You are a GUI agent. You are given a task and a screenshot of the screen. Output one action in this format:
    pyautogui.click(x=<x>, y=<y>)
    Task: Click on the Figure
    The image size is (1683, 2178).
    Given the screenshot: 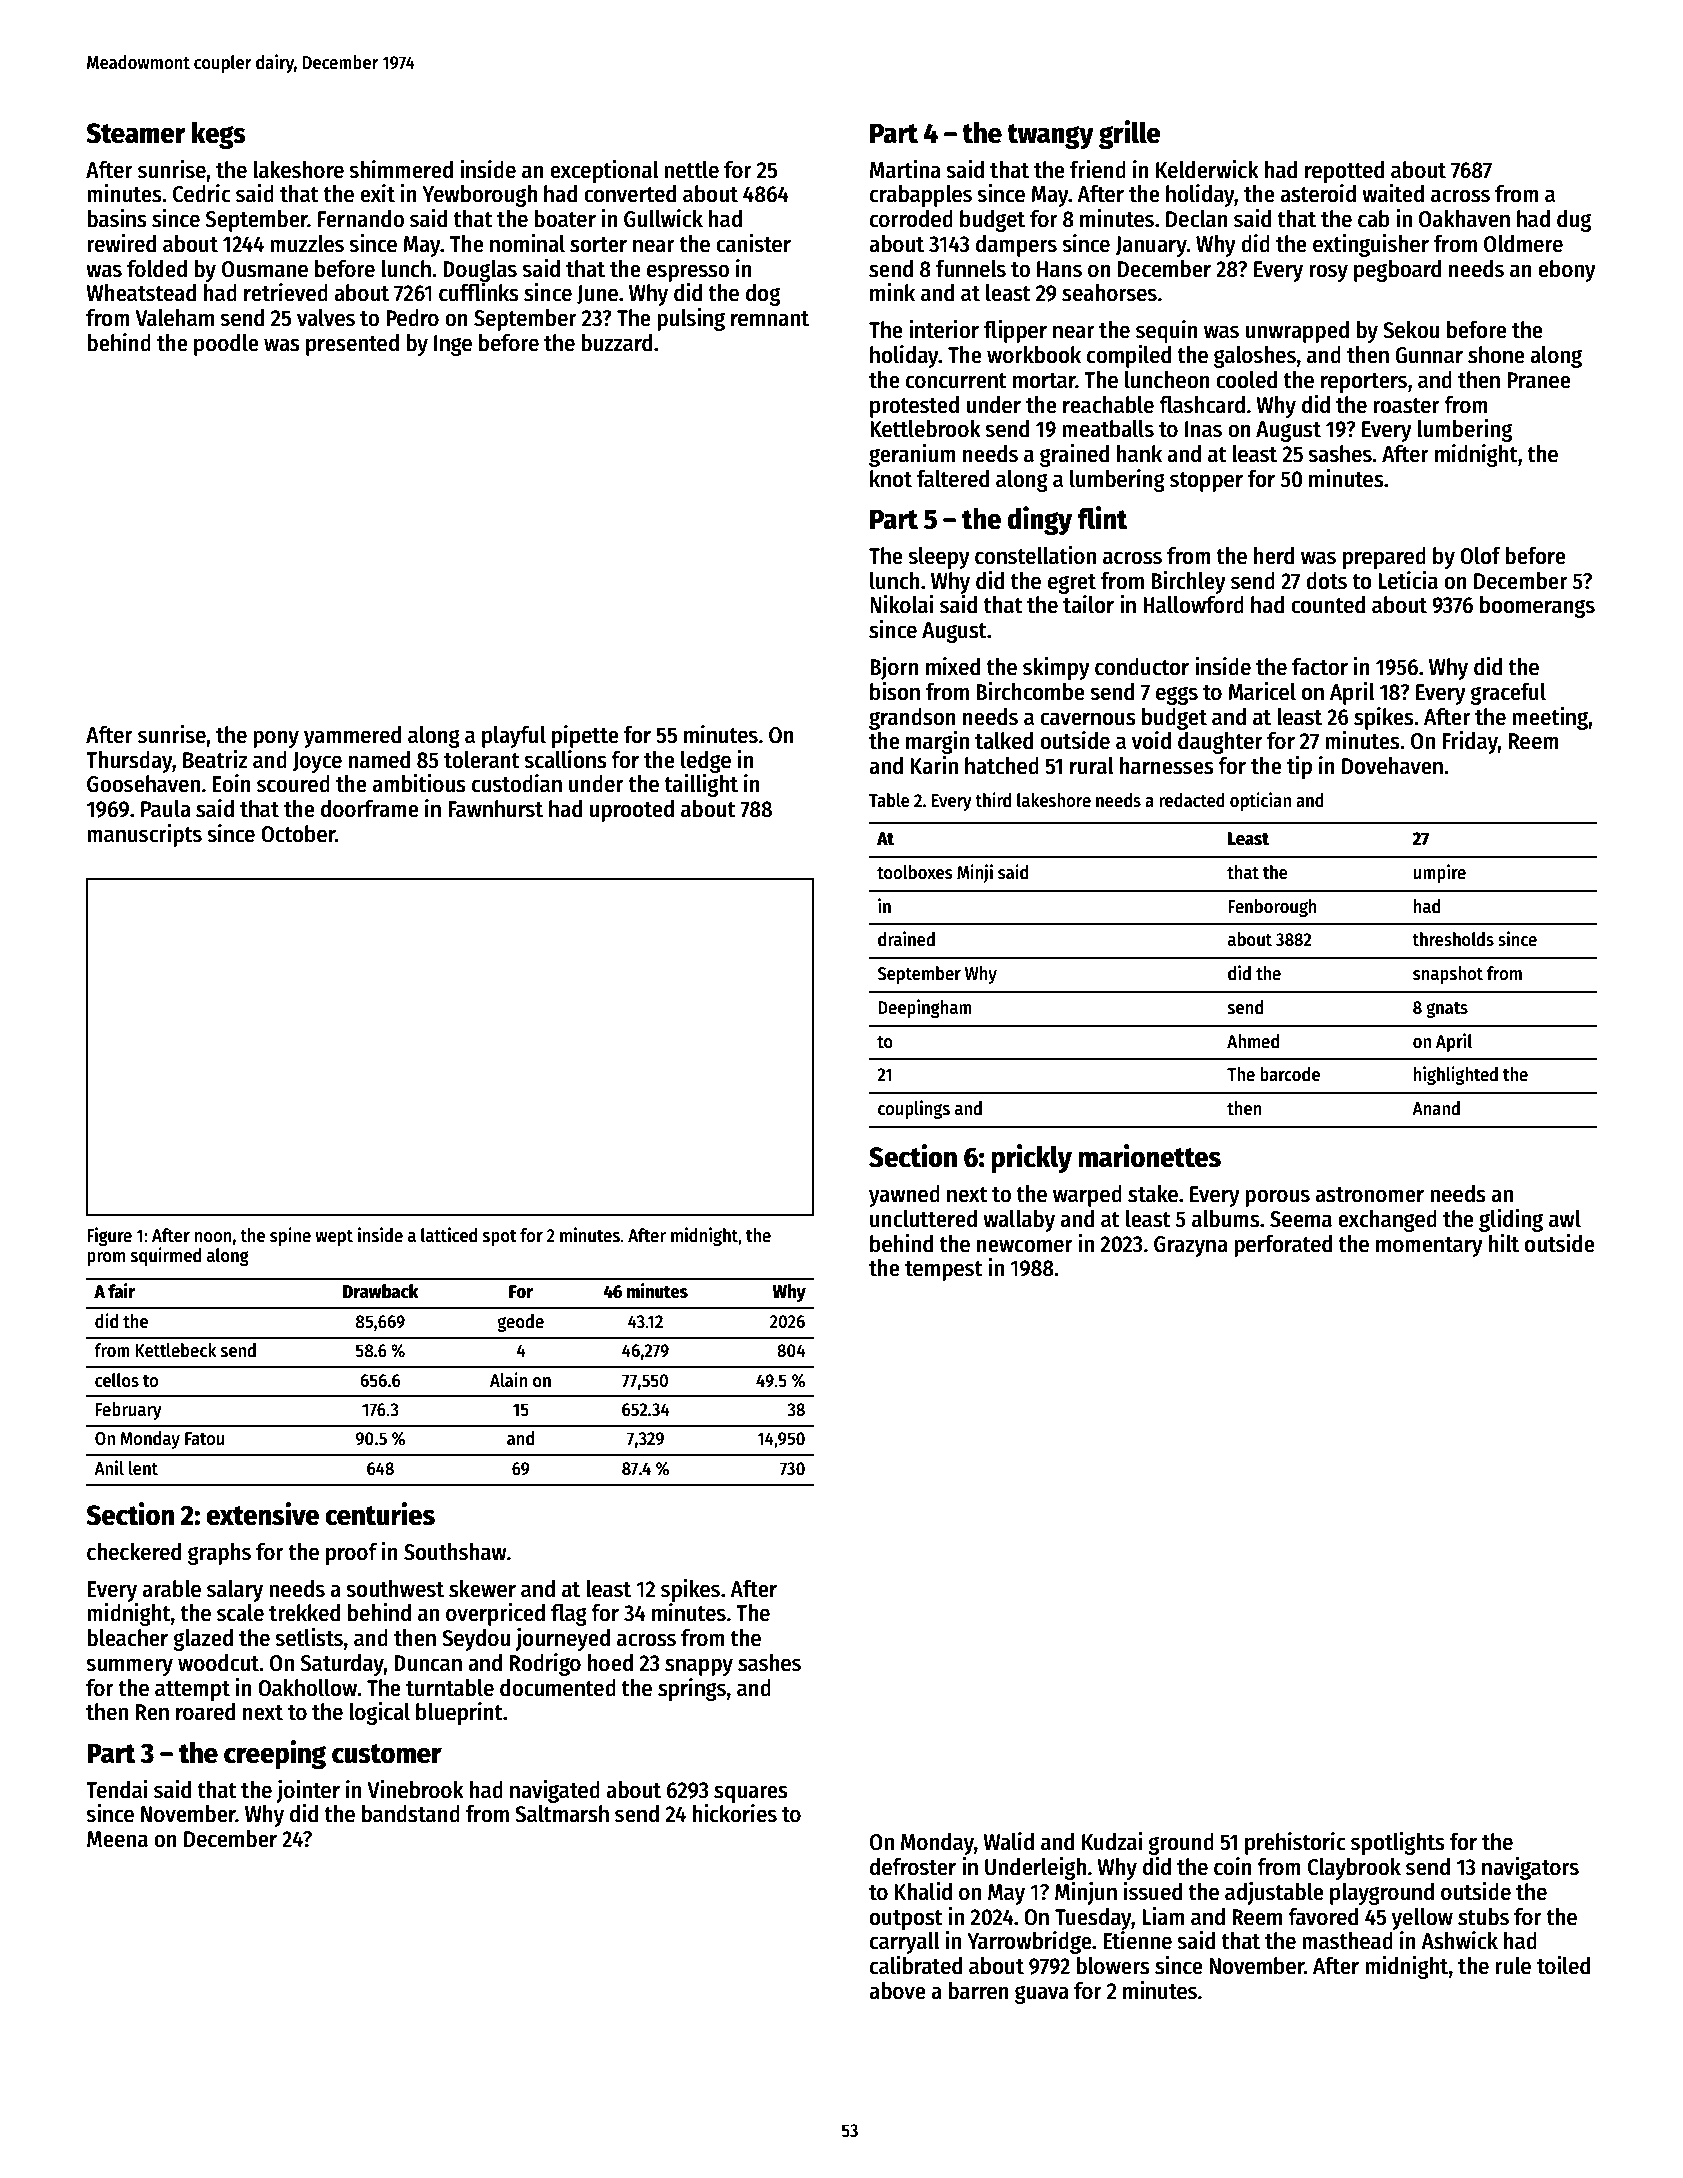 What is the action you would take?
    pyautogui.click(x=109, y=1236)
